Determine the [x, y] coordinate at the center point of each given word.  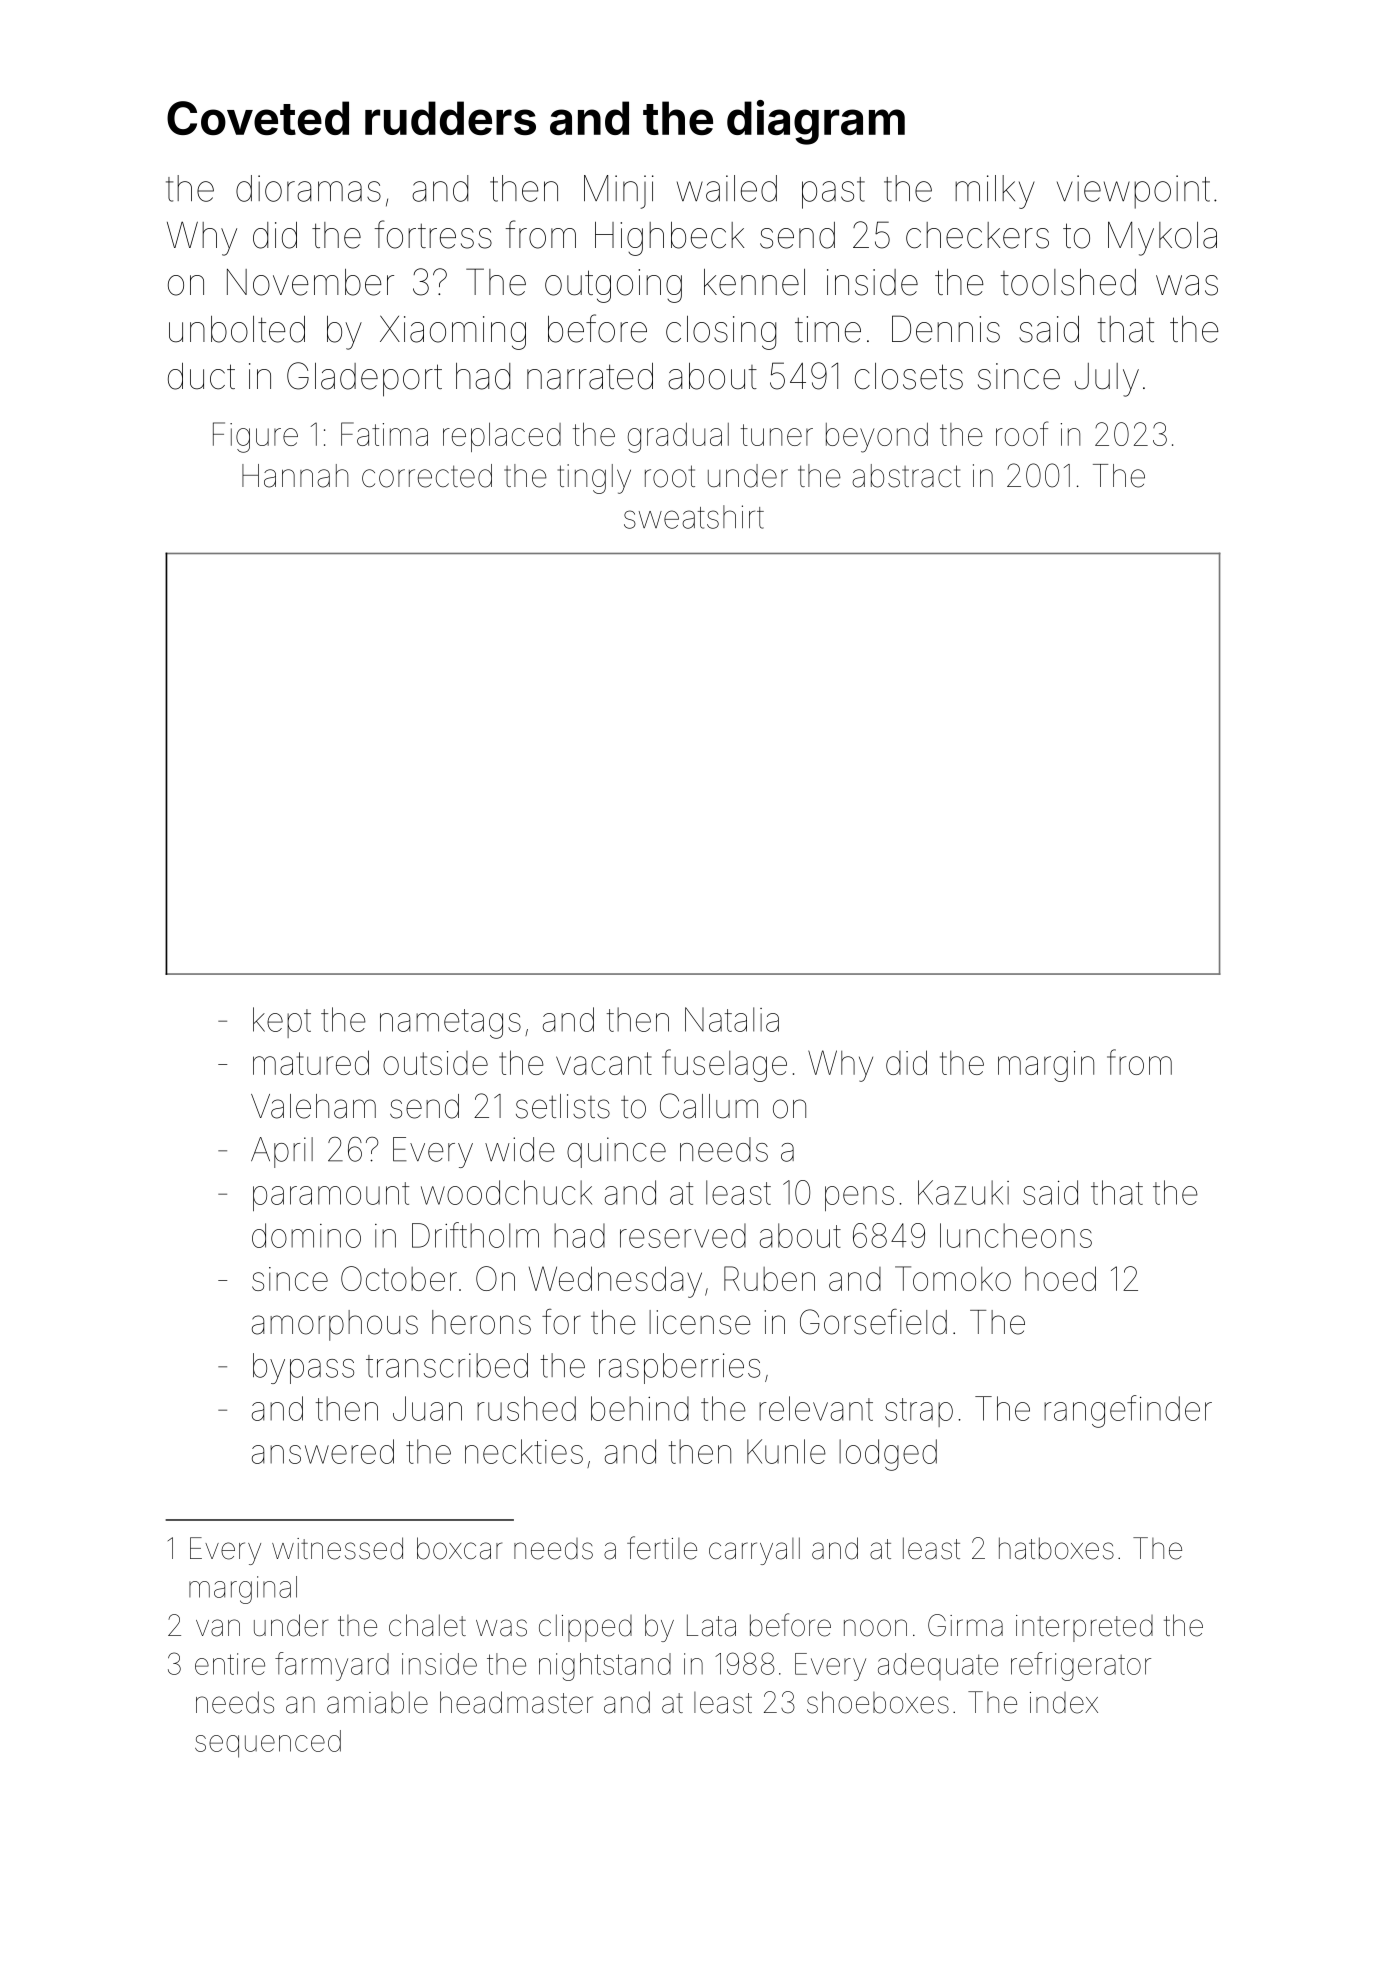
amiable [377, 1702]
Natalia [732, 1019]
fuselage [724, 1065]
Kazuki [963, 1192]
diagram [816, 122]
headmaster [516, 1702]
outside [435, 1063]
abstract [906, 476]
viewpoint [1133, 192]
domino [306, 1235]
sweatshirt [694, 517]
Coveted [258, 118]
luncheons [1016, 1235]
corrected [427, 476]
